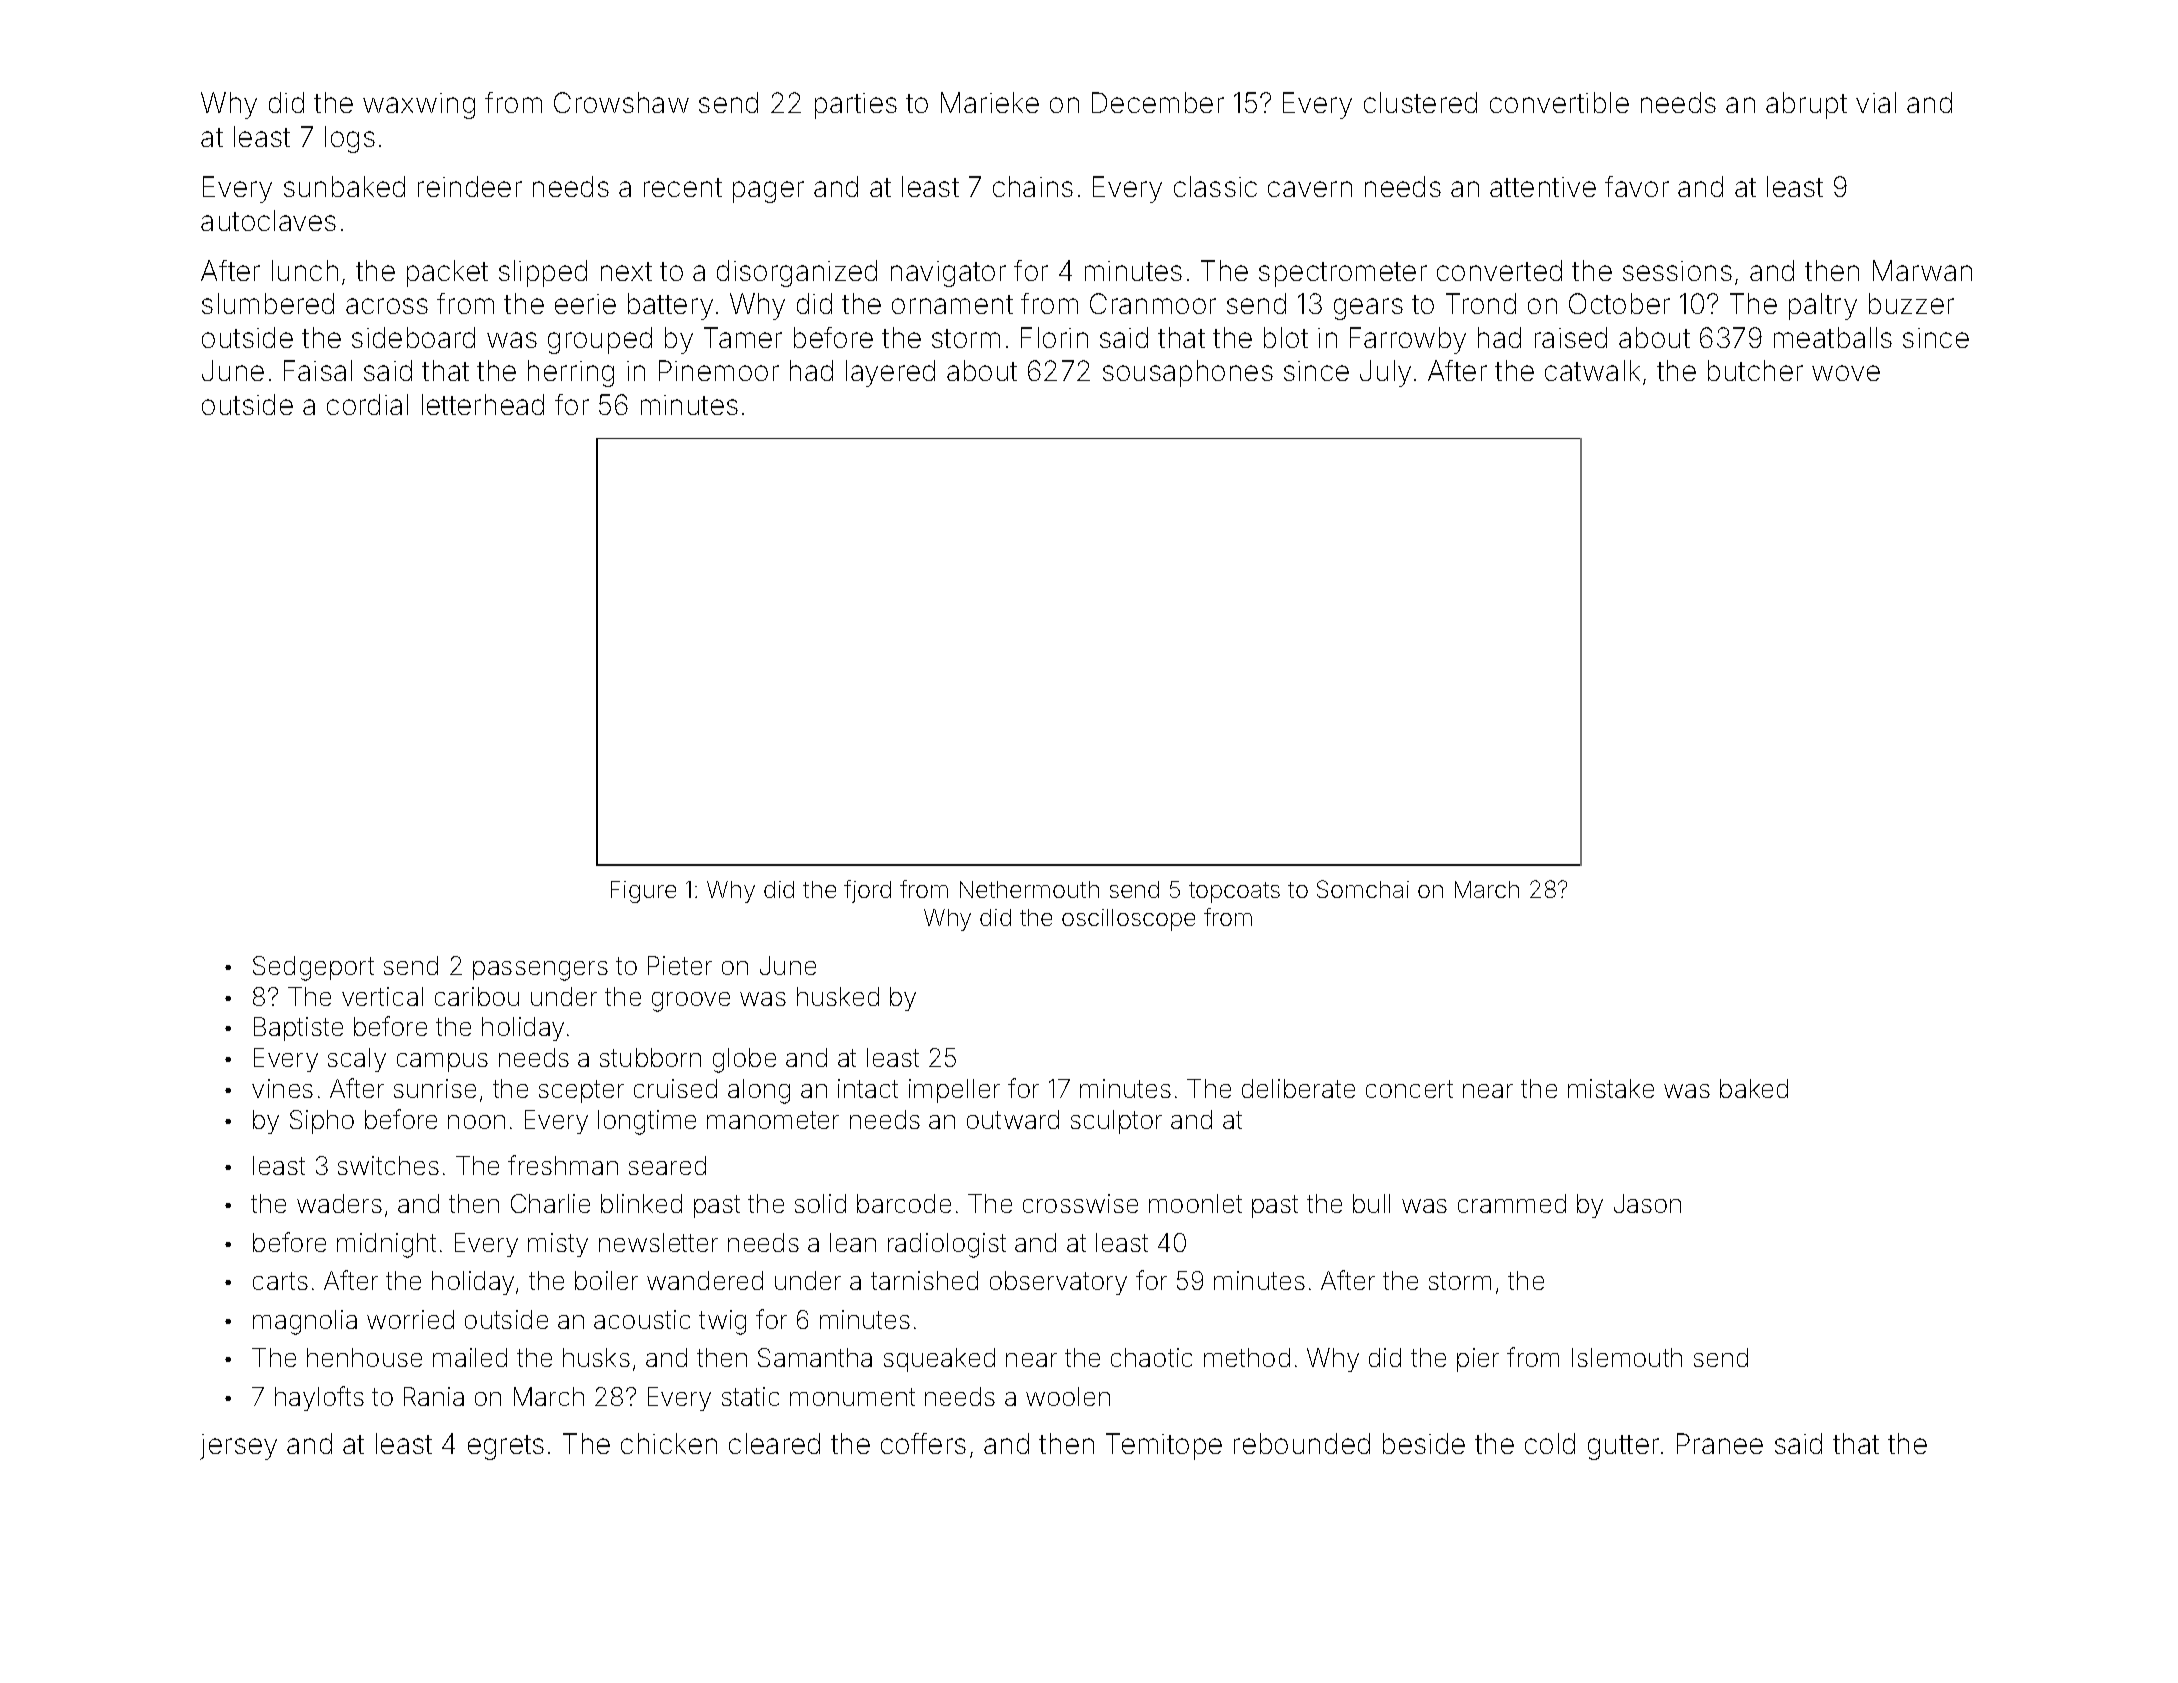  Describe the element at coordinates (367, 404) in the screenshot. I see `cordial` at that location.
